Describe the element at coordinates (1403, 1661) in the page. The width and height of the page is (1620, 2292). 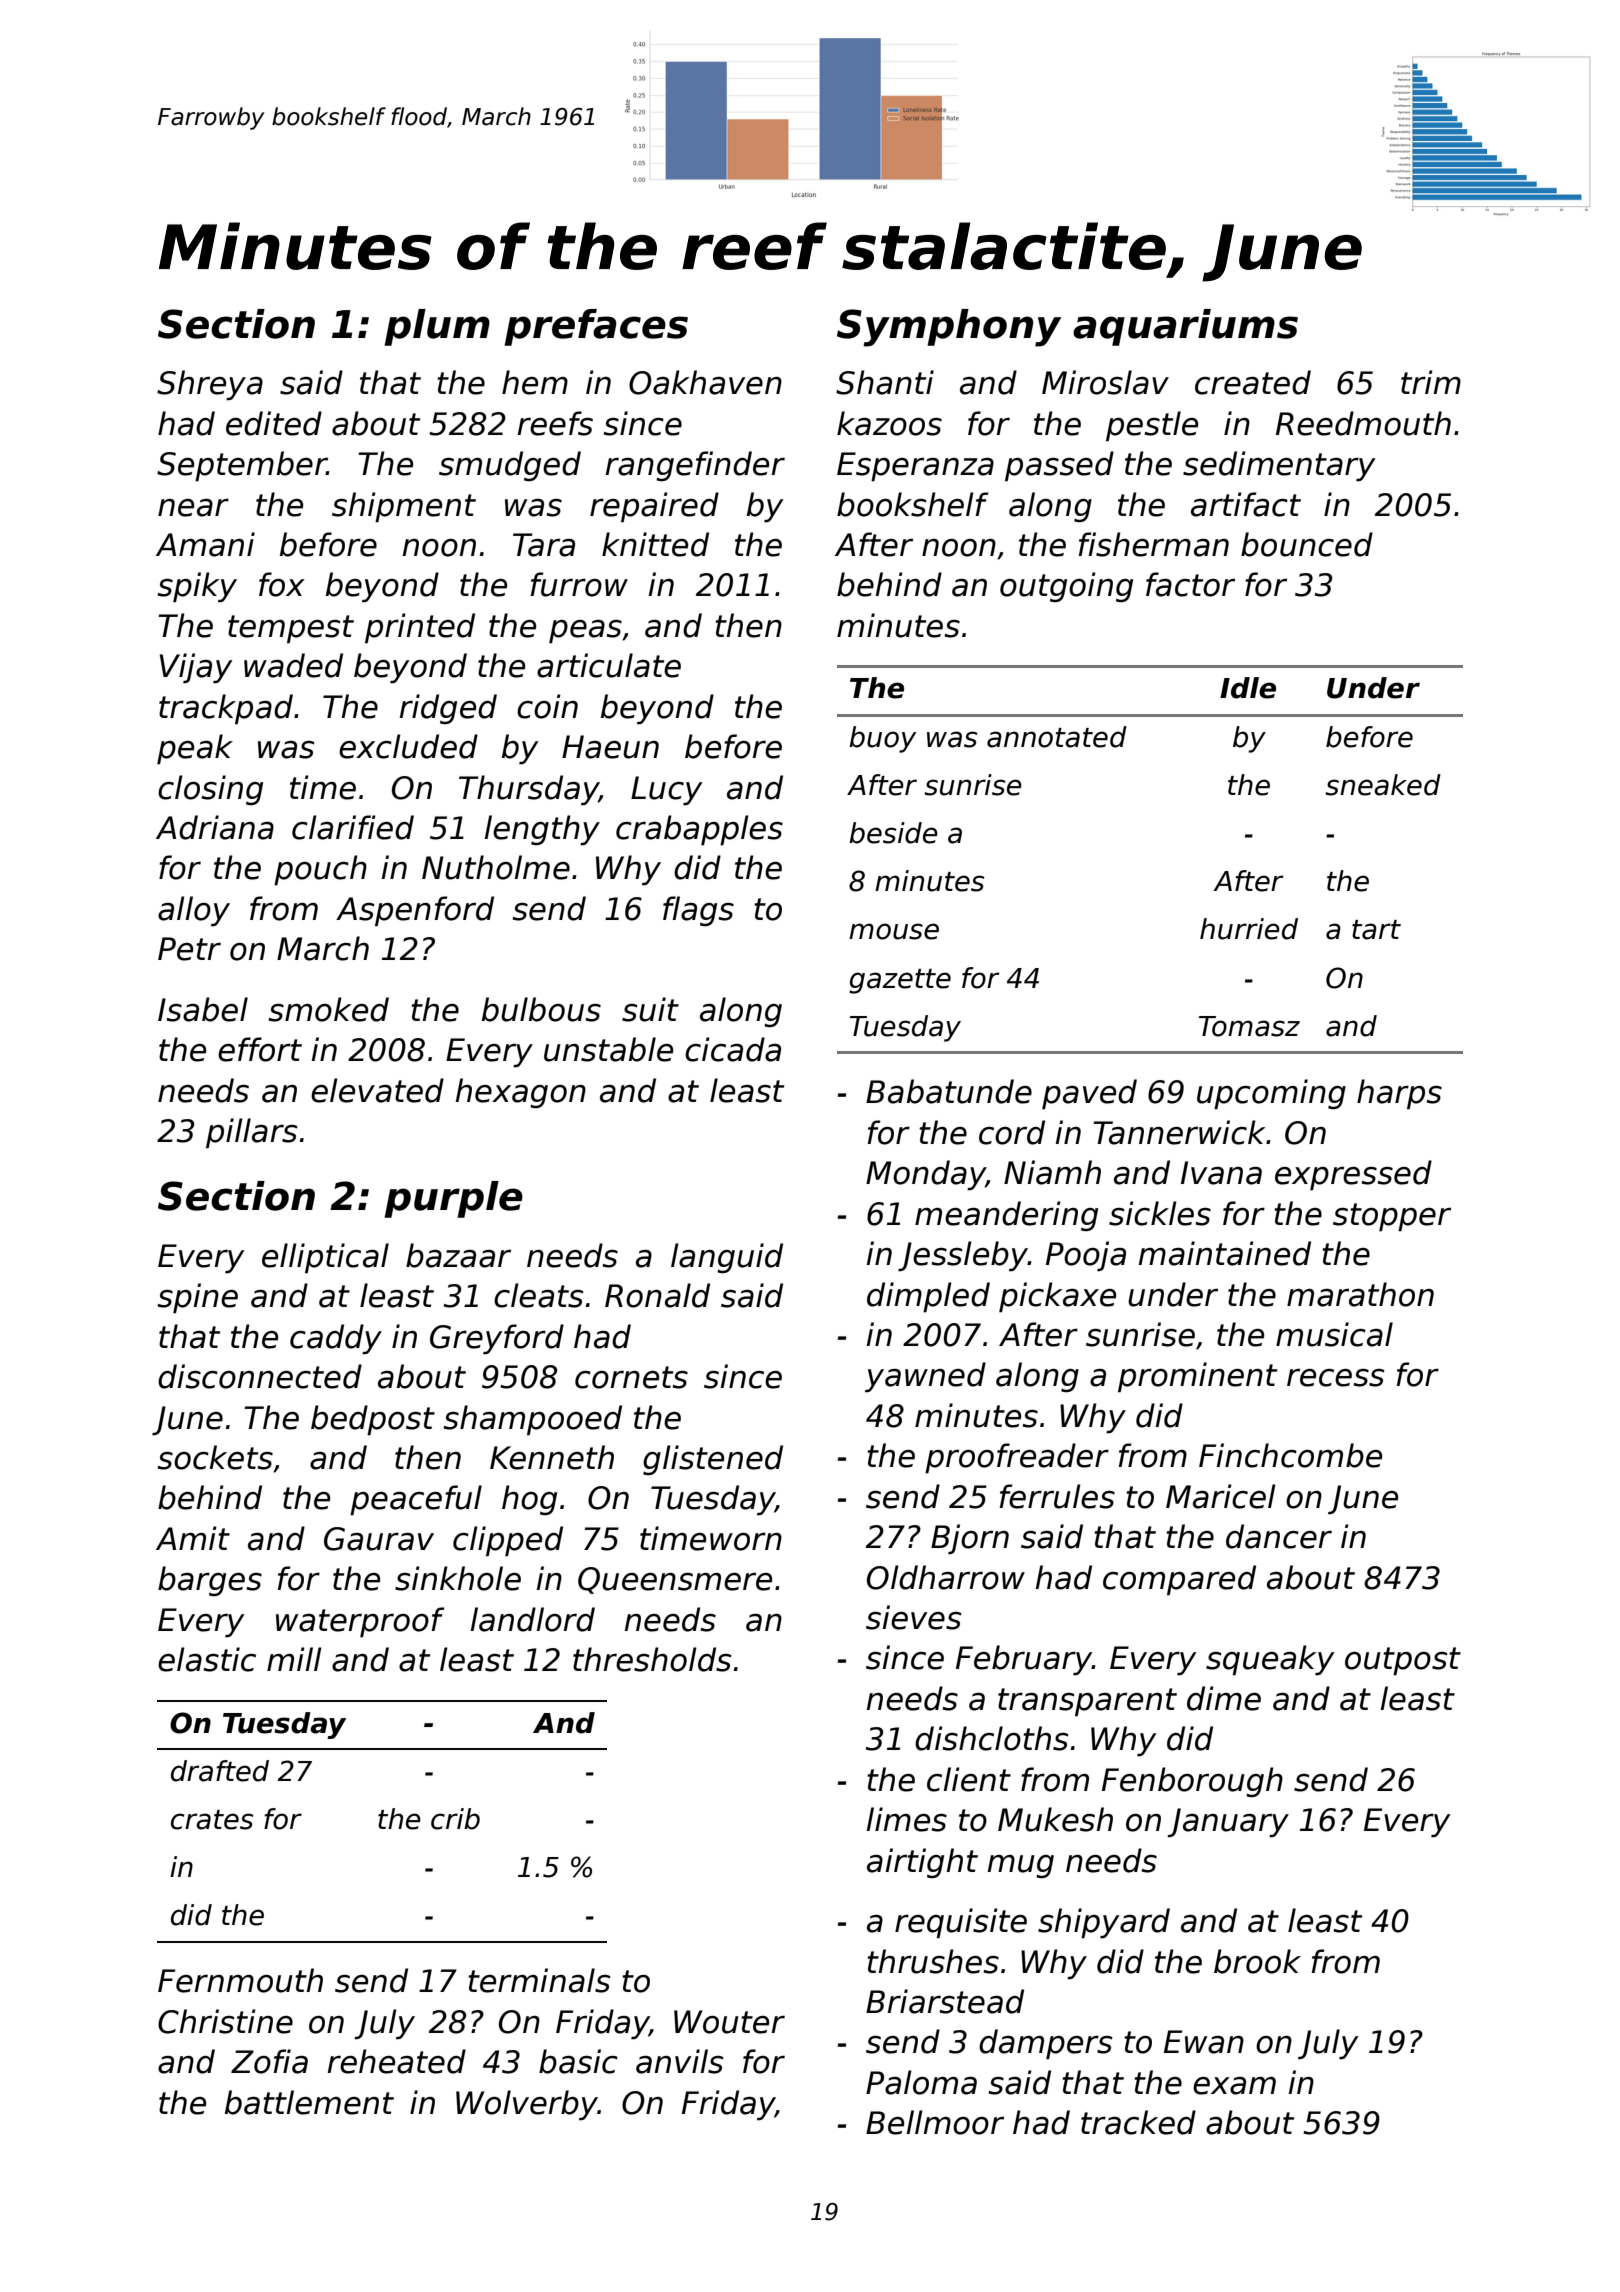
I see `outpost` at that location.
